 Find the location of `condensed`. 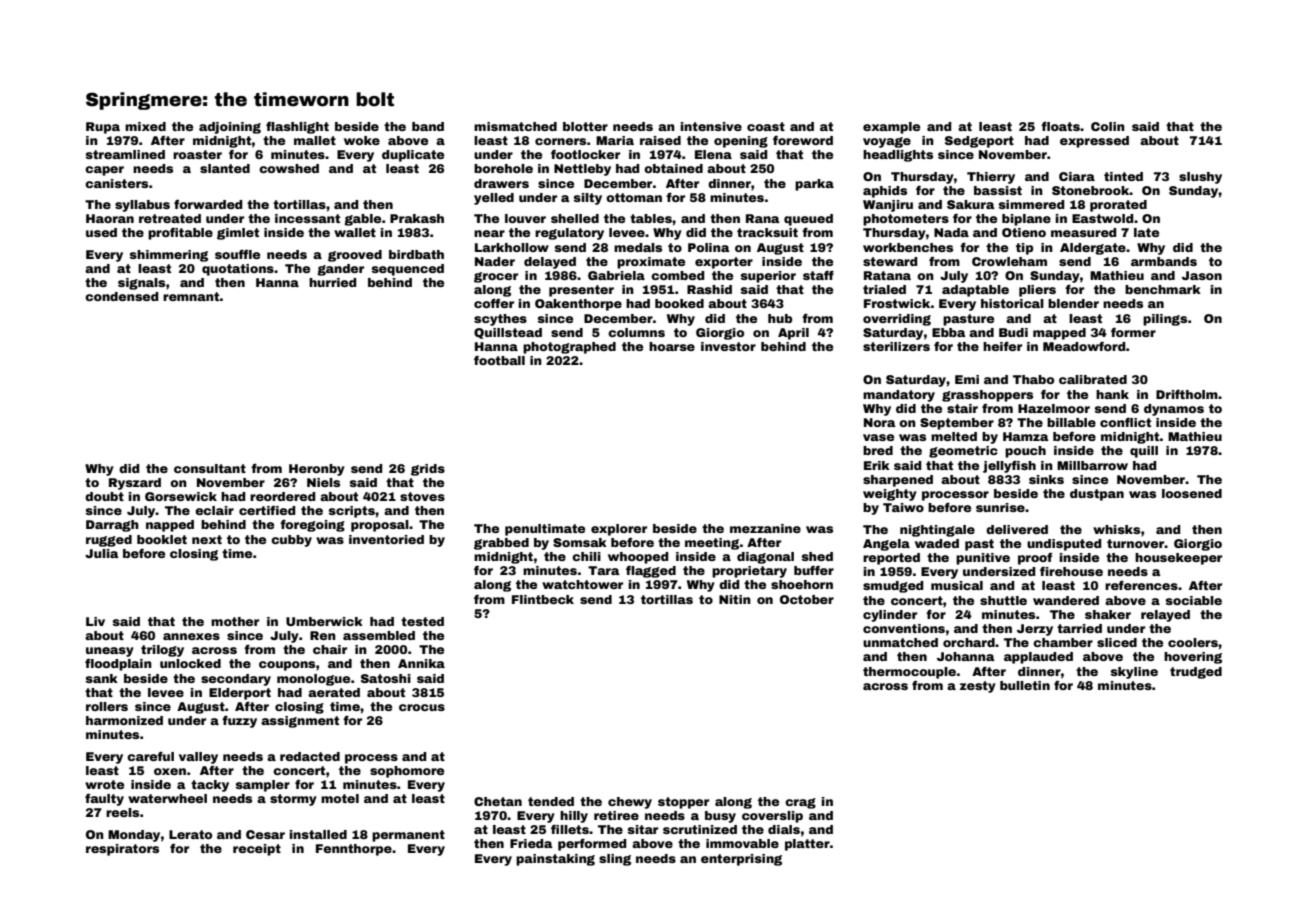

condensed is located at coordinates (122, 296).
